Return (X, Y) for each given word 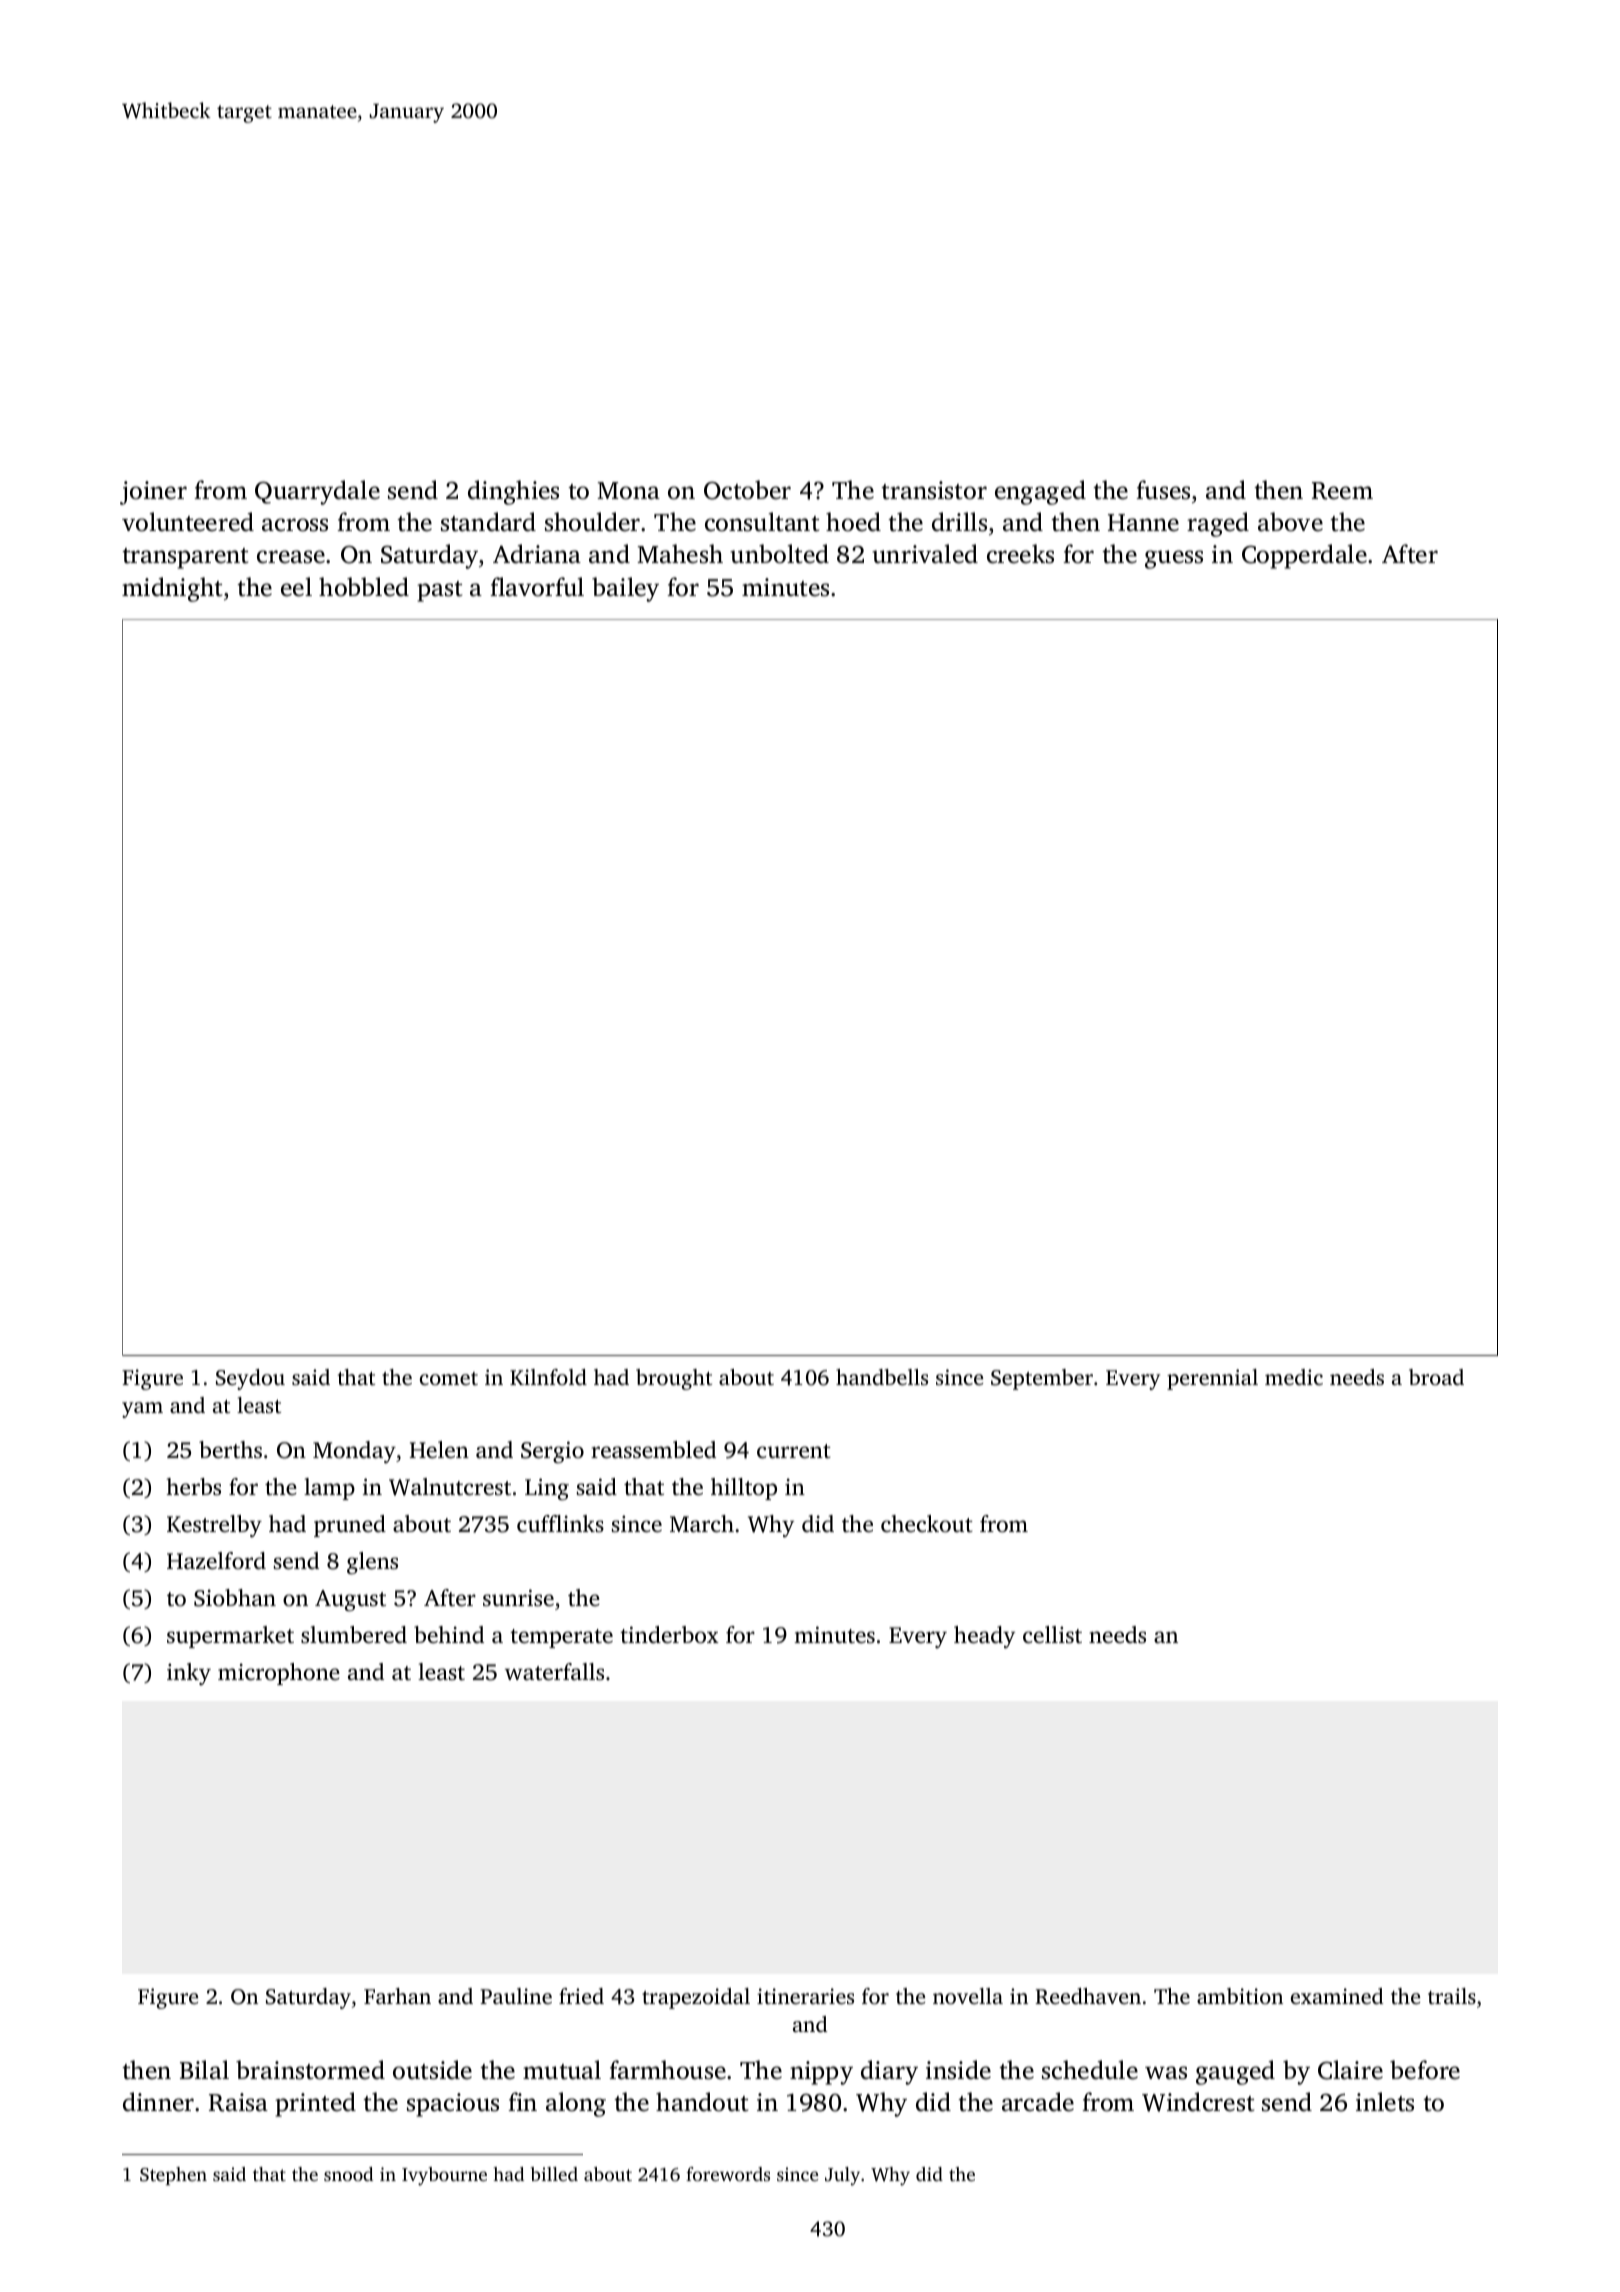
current (794, 1451)
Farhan (397, 1996)
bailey (625, 589)
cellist (1052, 1635)
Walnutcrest (450, 1487)
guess (1174, 559)
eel (296, 587)
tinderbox (669, 1635)
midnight (172, 589)
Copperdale (1304, 556)
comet (449, 1378)
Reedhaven (1088, 1996)
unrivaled (925, 554)
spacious (453, 2105)
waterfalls (554, 1672)
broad (1436, 1377)
